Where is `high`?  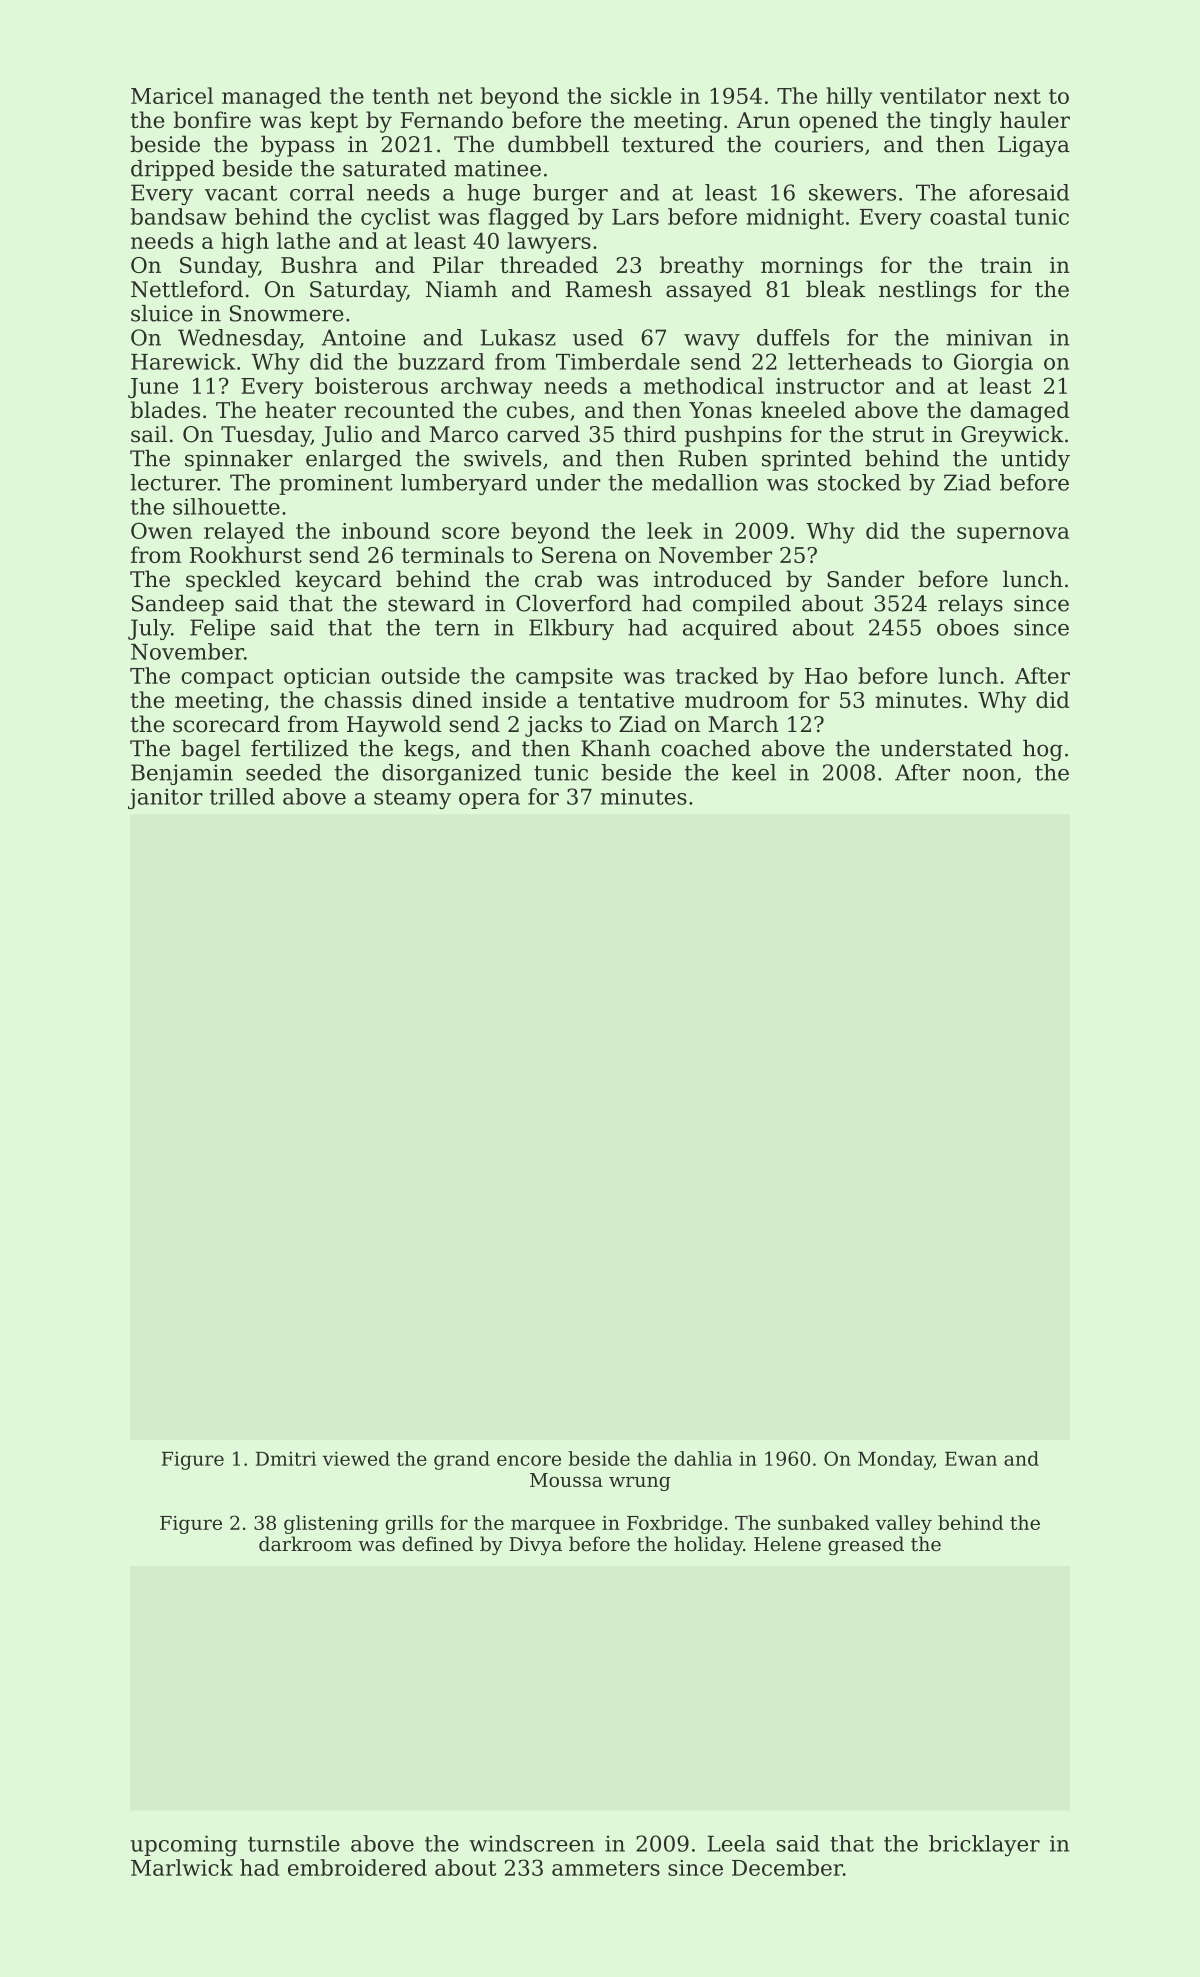 high is located at coordinates (245, 243).
